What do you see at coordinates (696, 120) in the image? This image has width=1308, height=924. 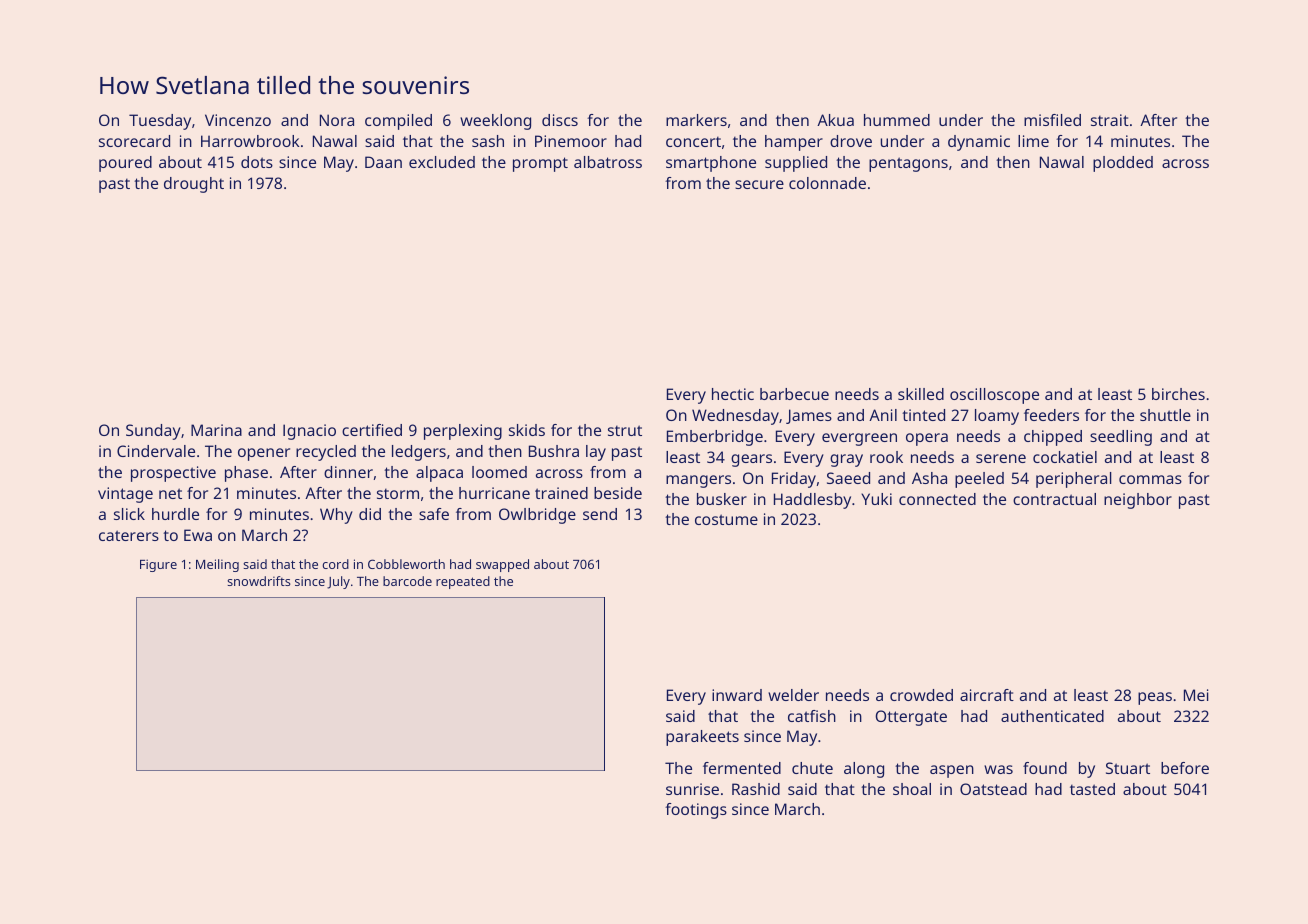 I see `markers` at bounding box center [696, 120].
